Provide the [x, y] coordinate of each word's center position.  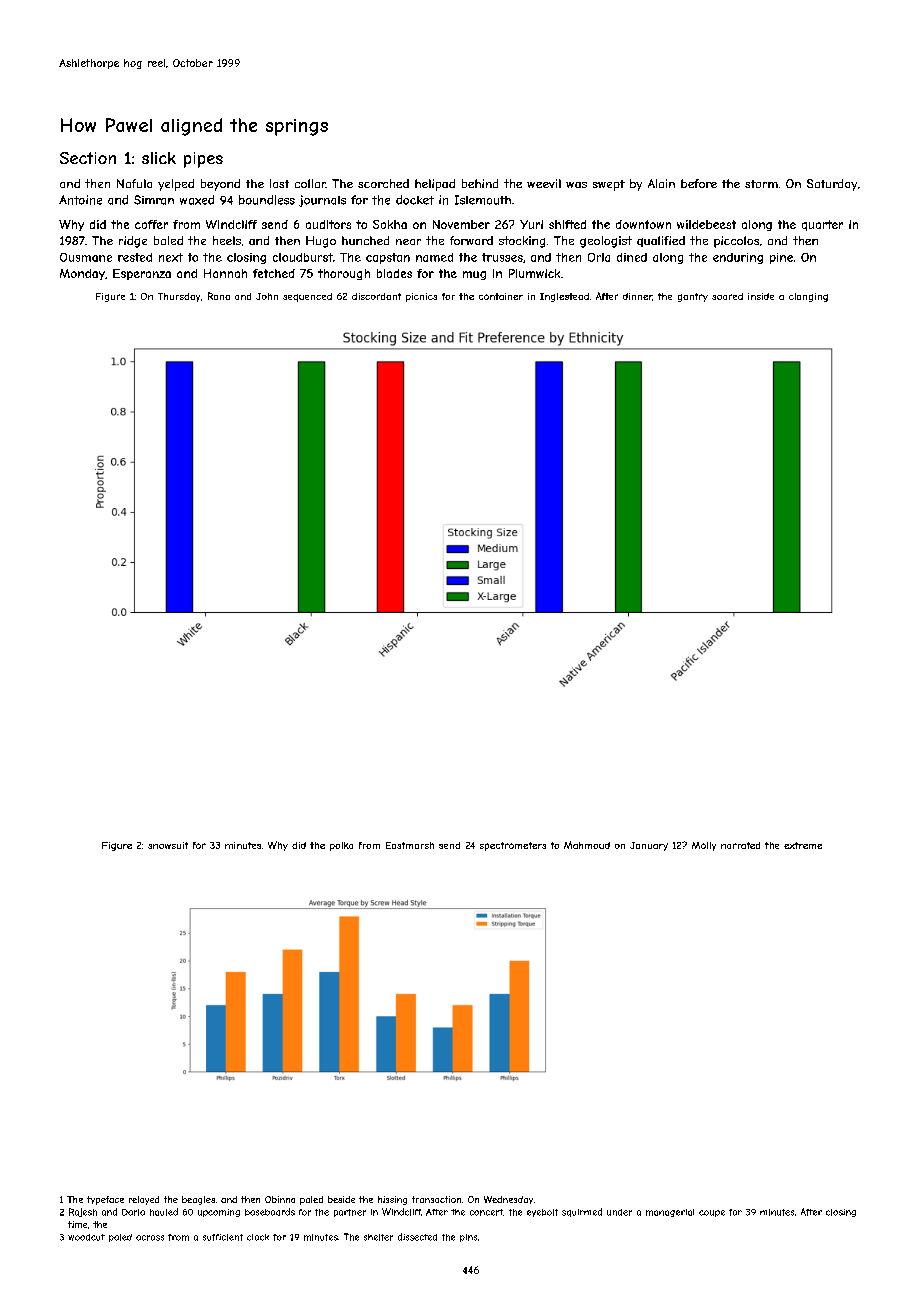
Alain [661, 183]
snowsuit [168, 845]
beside [341, 1199]
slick [159, 158]
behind [480, 183]
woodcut [86, 1237]
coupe [712, 1213]
